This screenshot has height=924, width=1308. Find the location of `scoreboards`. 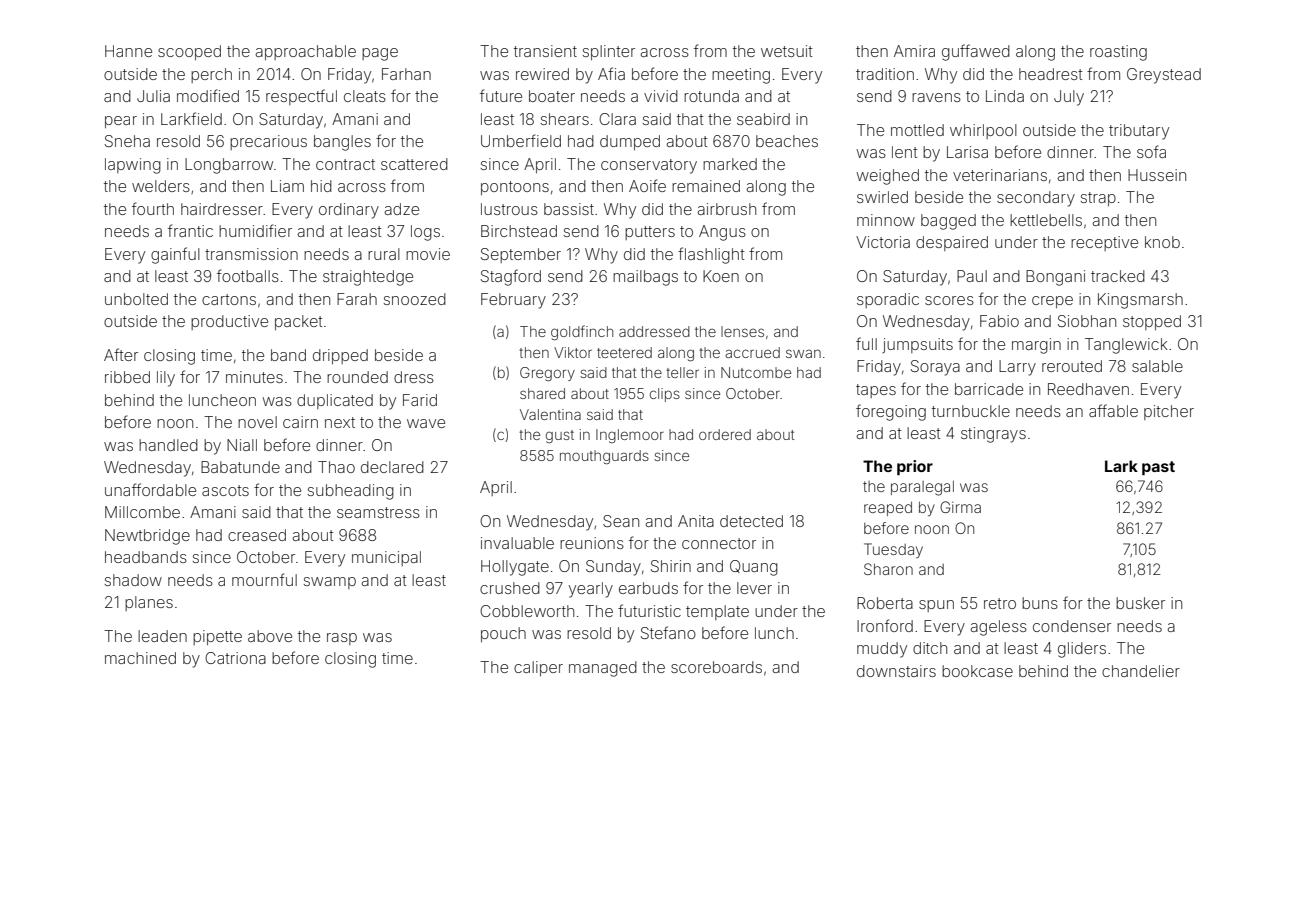

scoreboards is located at coordinates (716, 667).
